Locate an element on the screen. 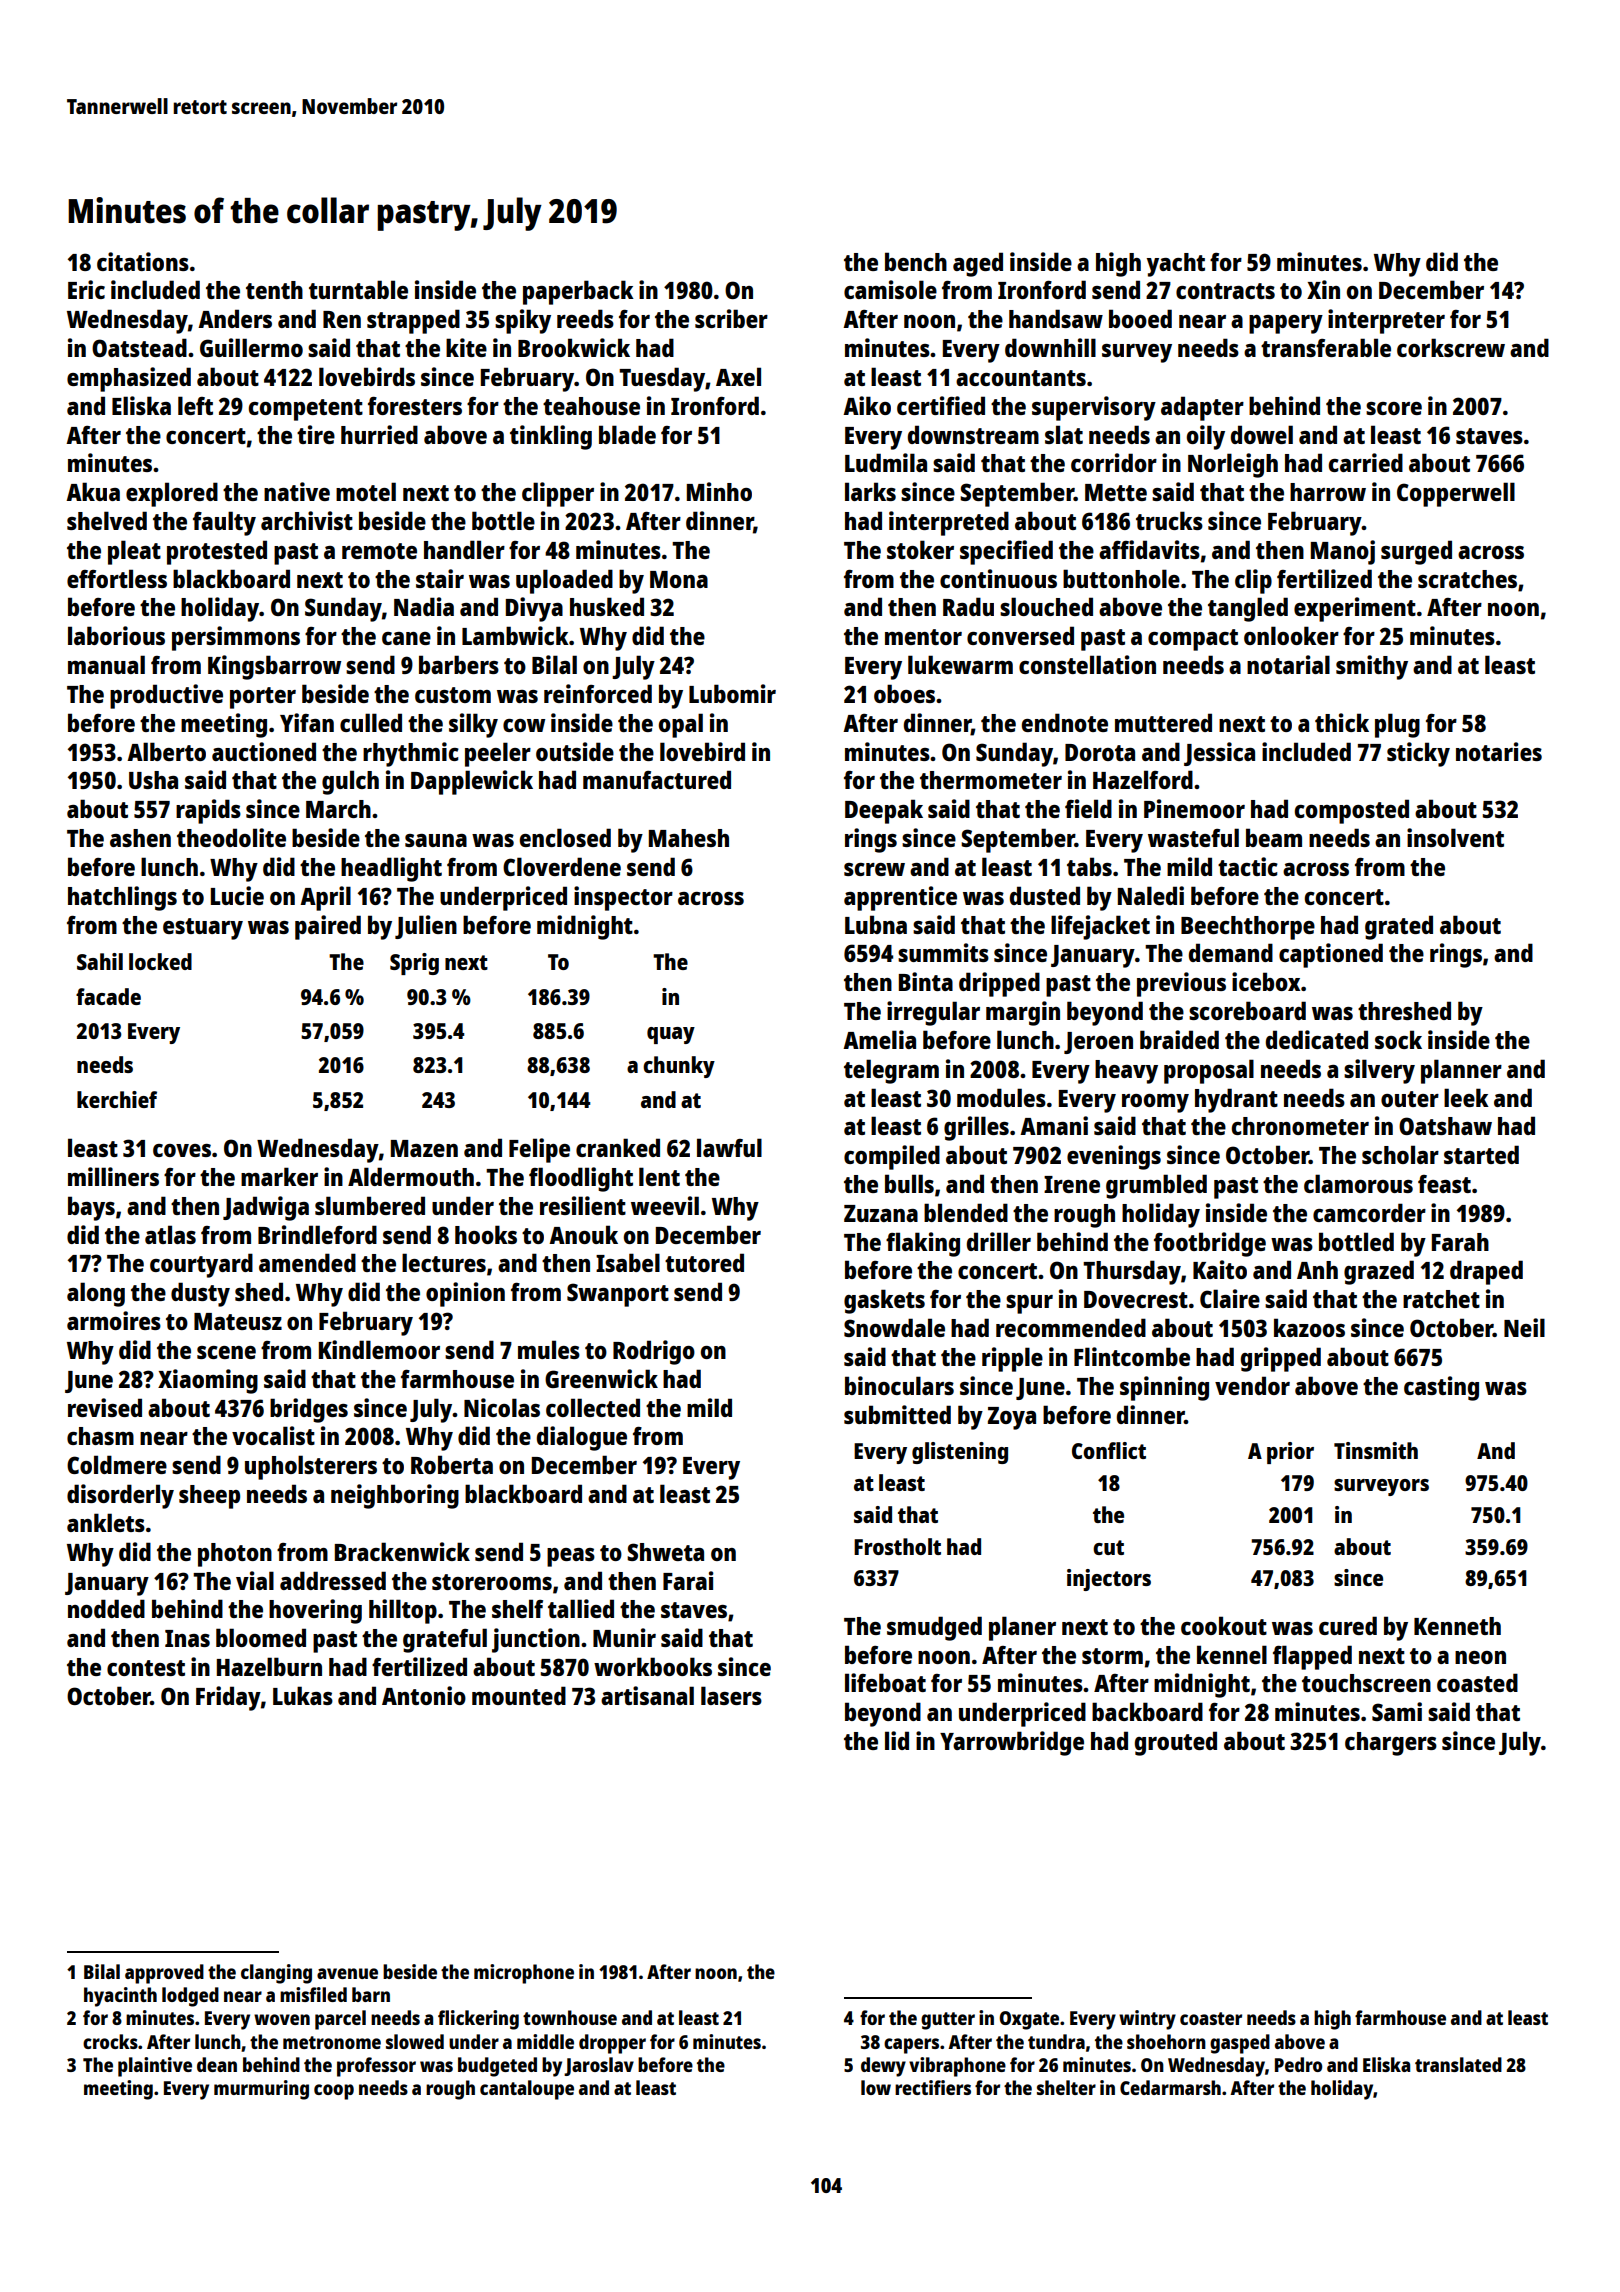  flapped is located at coordinates (1312, 1657).
